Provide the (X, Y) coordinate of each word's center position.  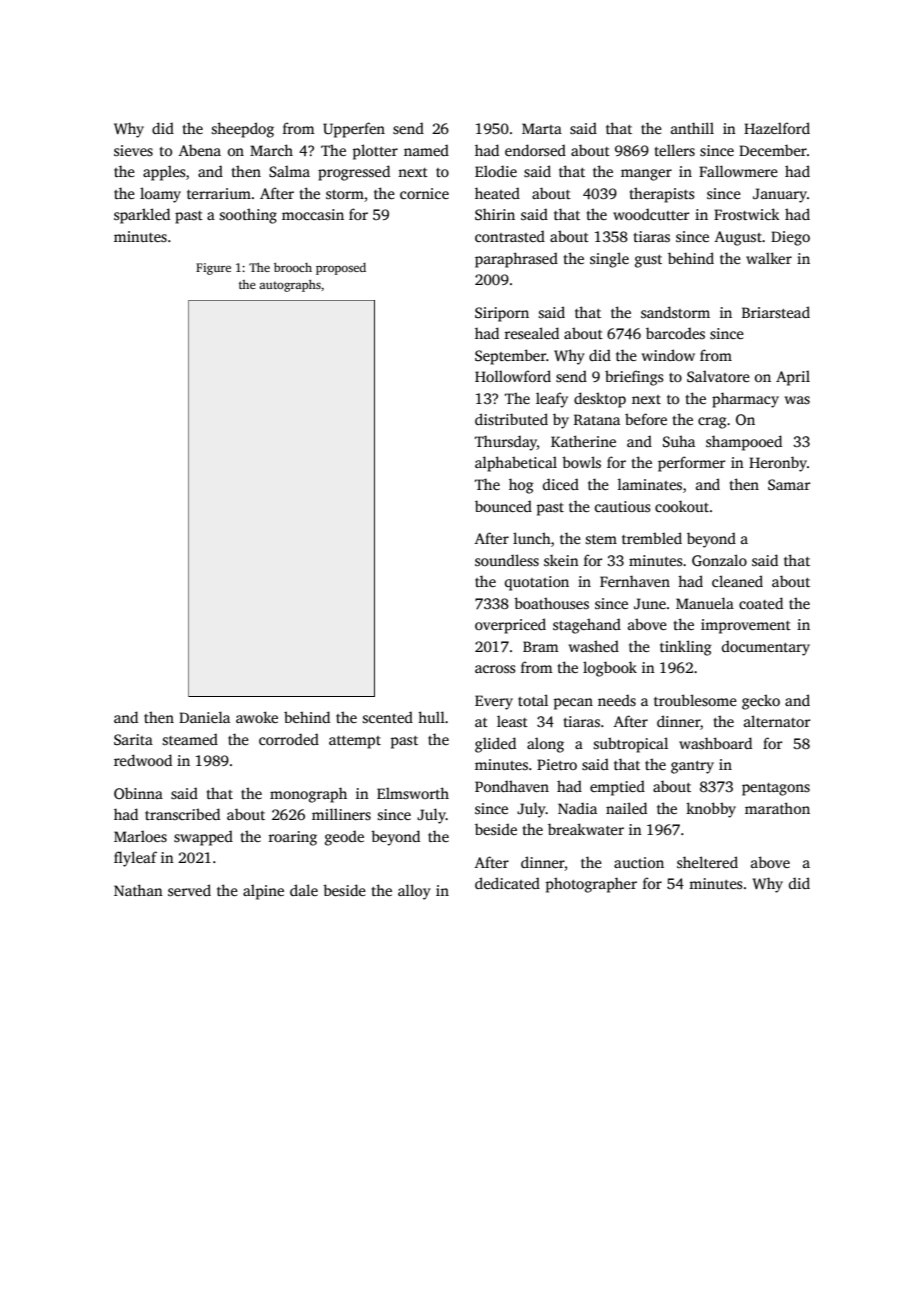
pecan (573, 704)
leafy (552, 400)
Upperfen (354, 130)
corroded (289, 739)
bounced (503, 506)
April (793, 378)
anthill (692, 128)
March (271, 150)
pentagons (776, 789)
